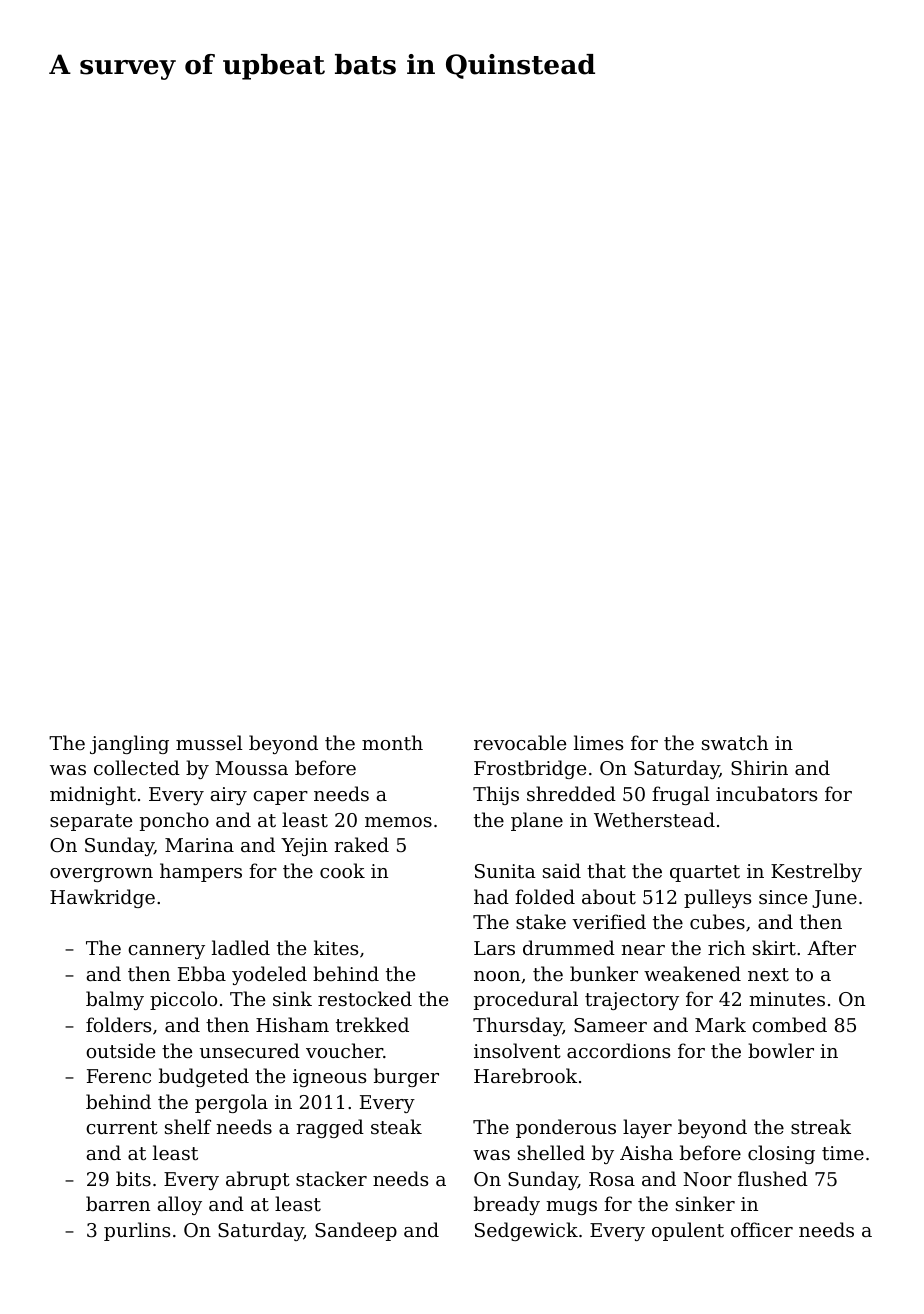 The width and height of the screenshot is (924, 1314). Describe the element at coordinates (525, 1075) in the screenshot. I see `Harebrook` at that location.
